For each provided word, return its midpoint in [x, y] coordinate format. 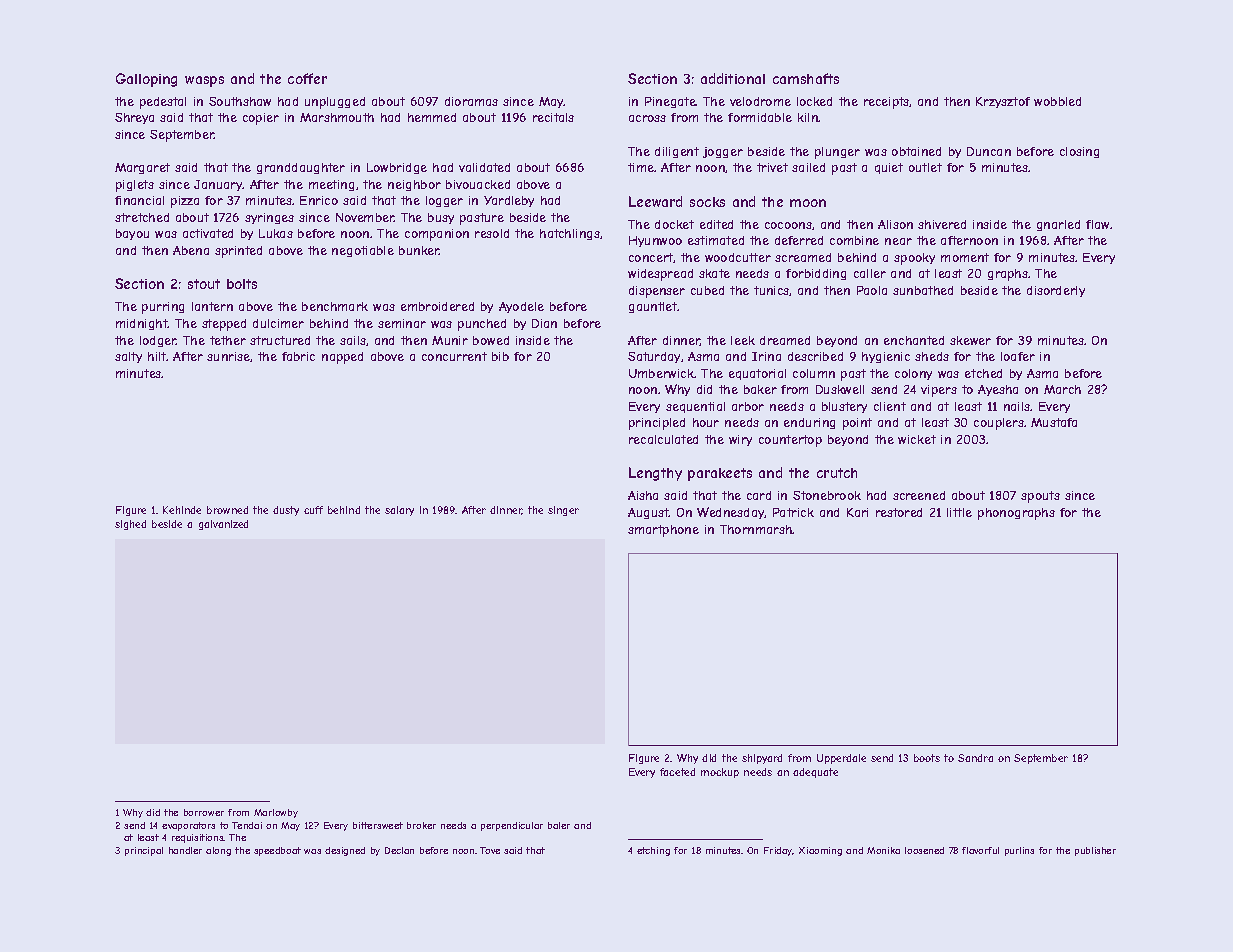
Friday [778, 851]
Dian [544, 323]
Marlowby [276, 813]
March [1062, 389]
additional [733, 78]
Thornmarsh [756, 529]
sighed [130, 525]
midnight [142, 324]
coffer [307, 78]
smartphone [663, 531]
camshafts [806, 78]
